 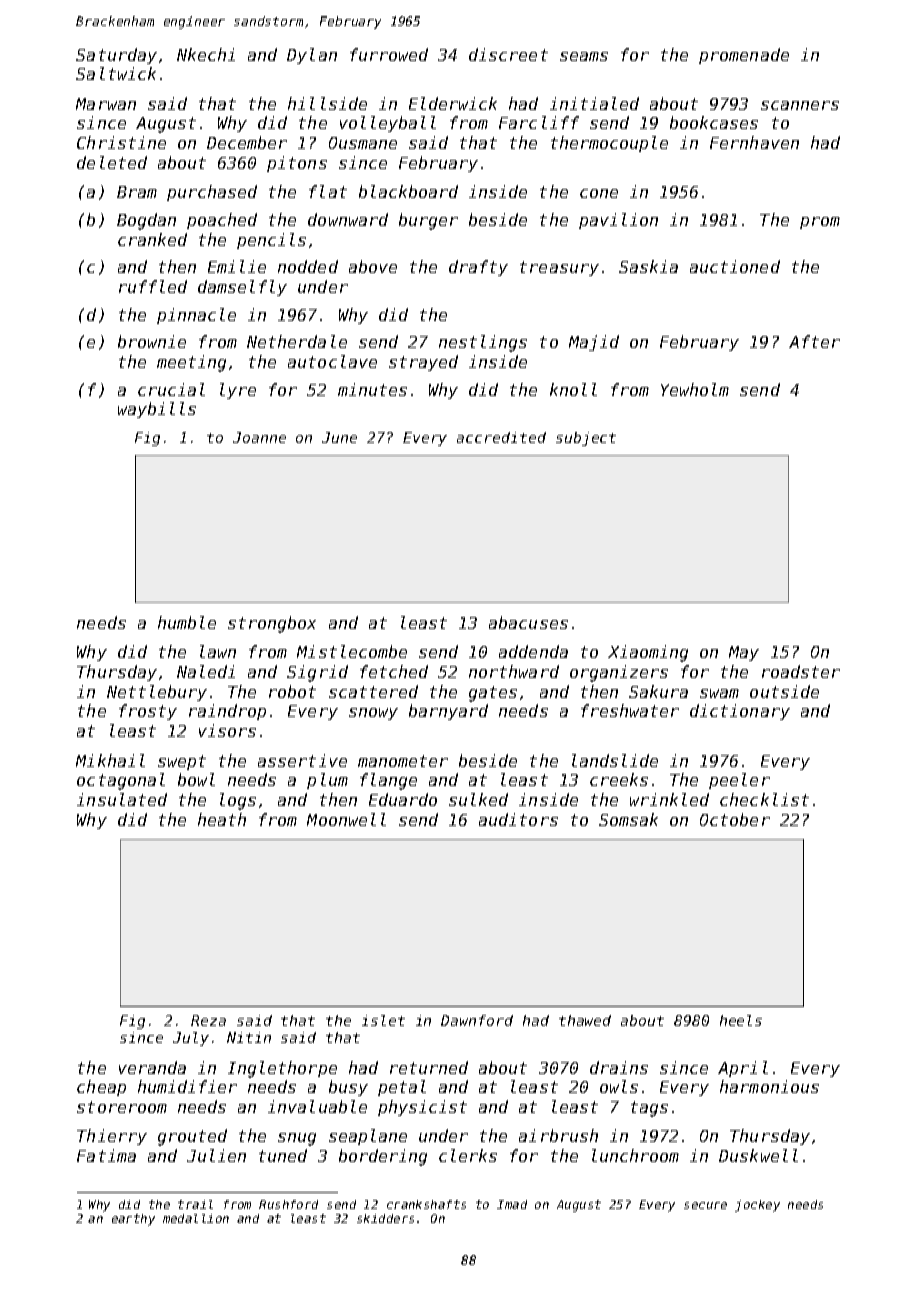 What do you see at coordinates (195, 1204) in the screenshot?
I see `trail` at bounding box center [195, 1204].
